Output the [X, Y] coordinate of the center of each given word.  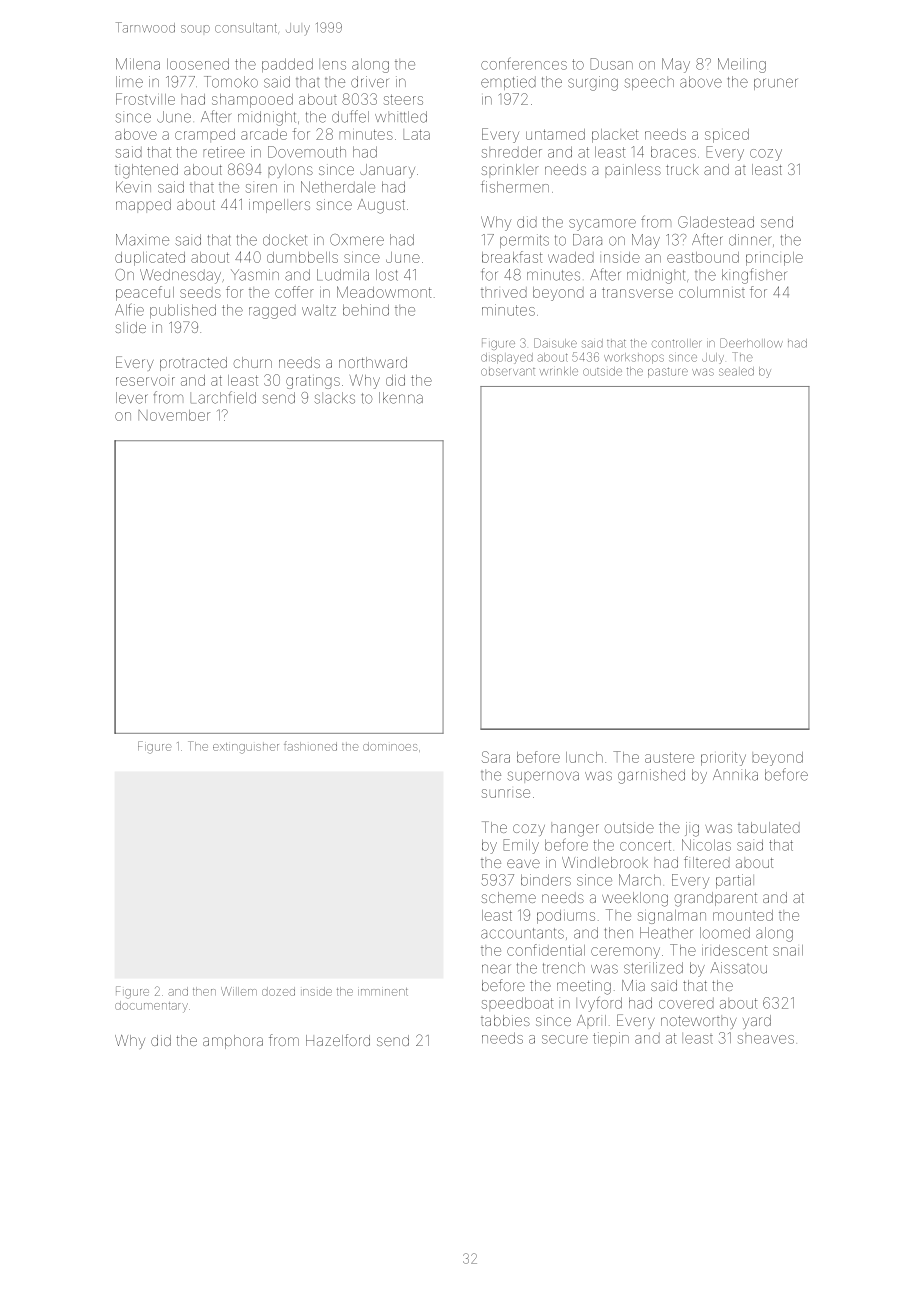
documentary [151, 1007]
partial [735, 881]
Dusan [611, 64]
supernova [543, 777]
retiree [224, 152]
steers [403, 99]
